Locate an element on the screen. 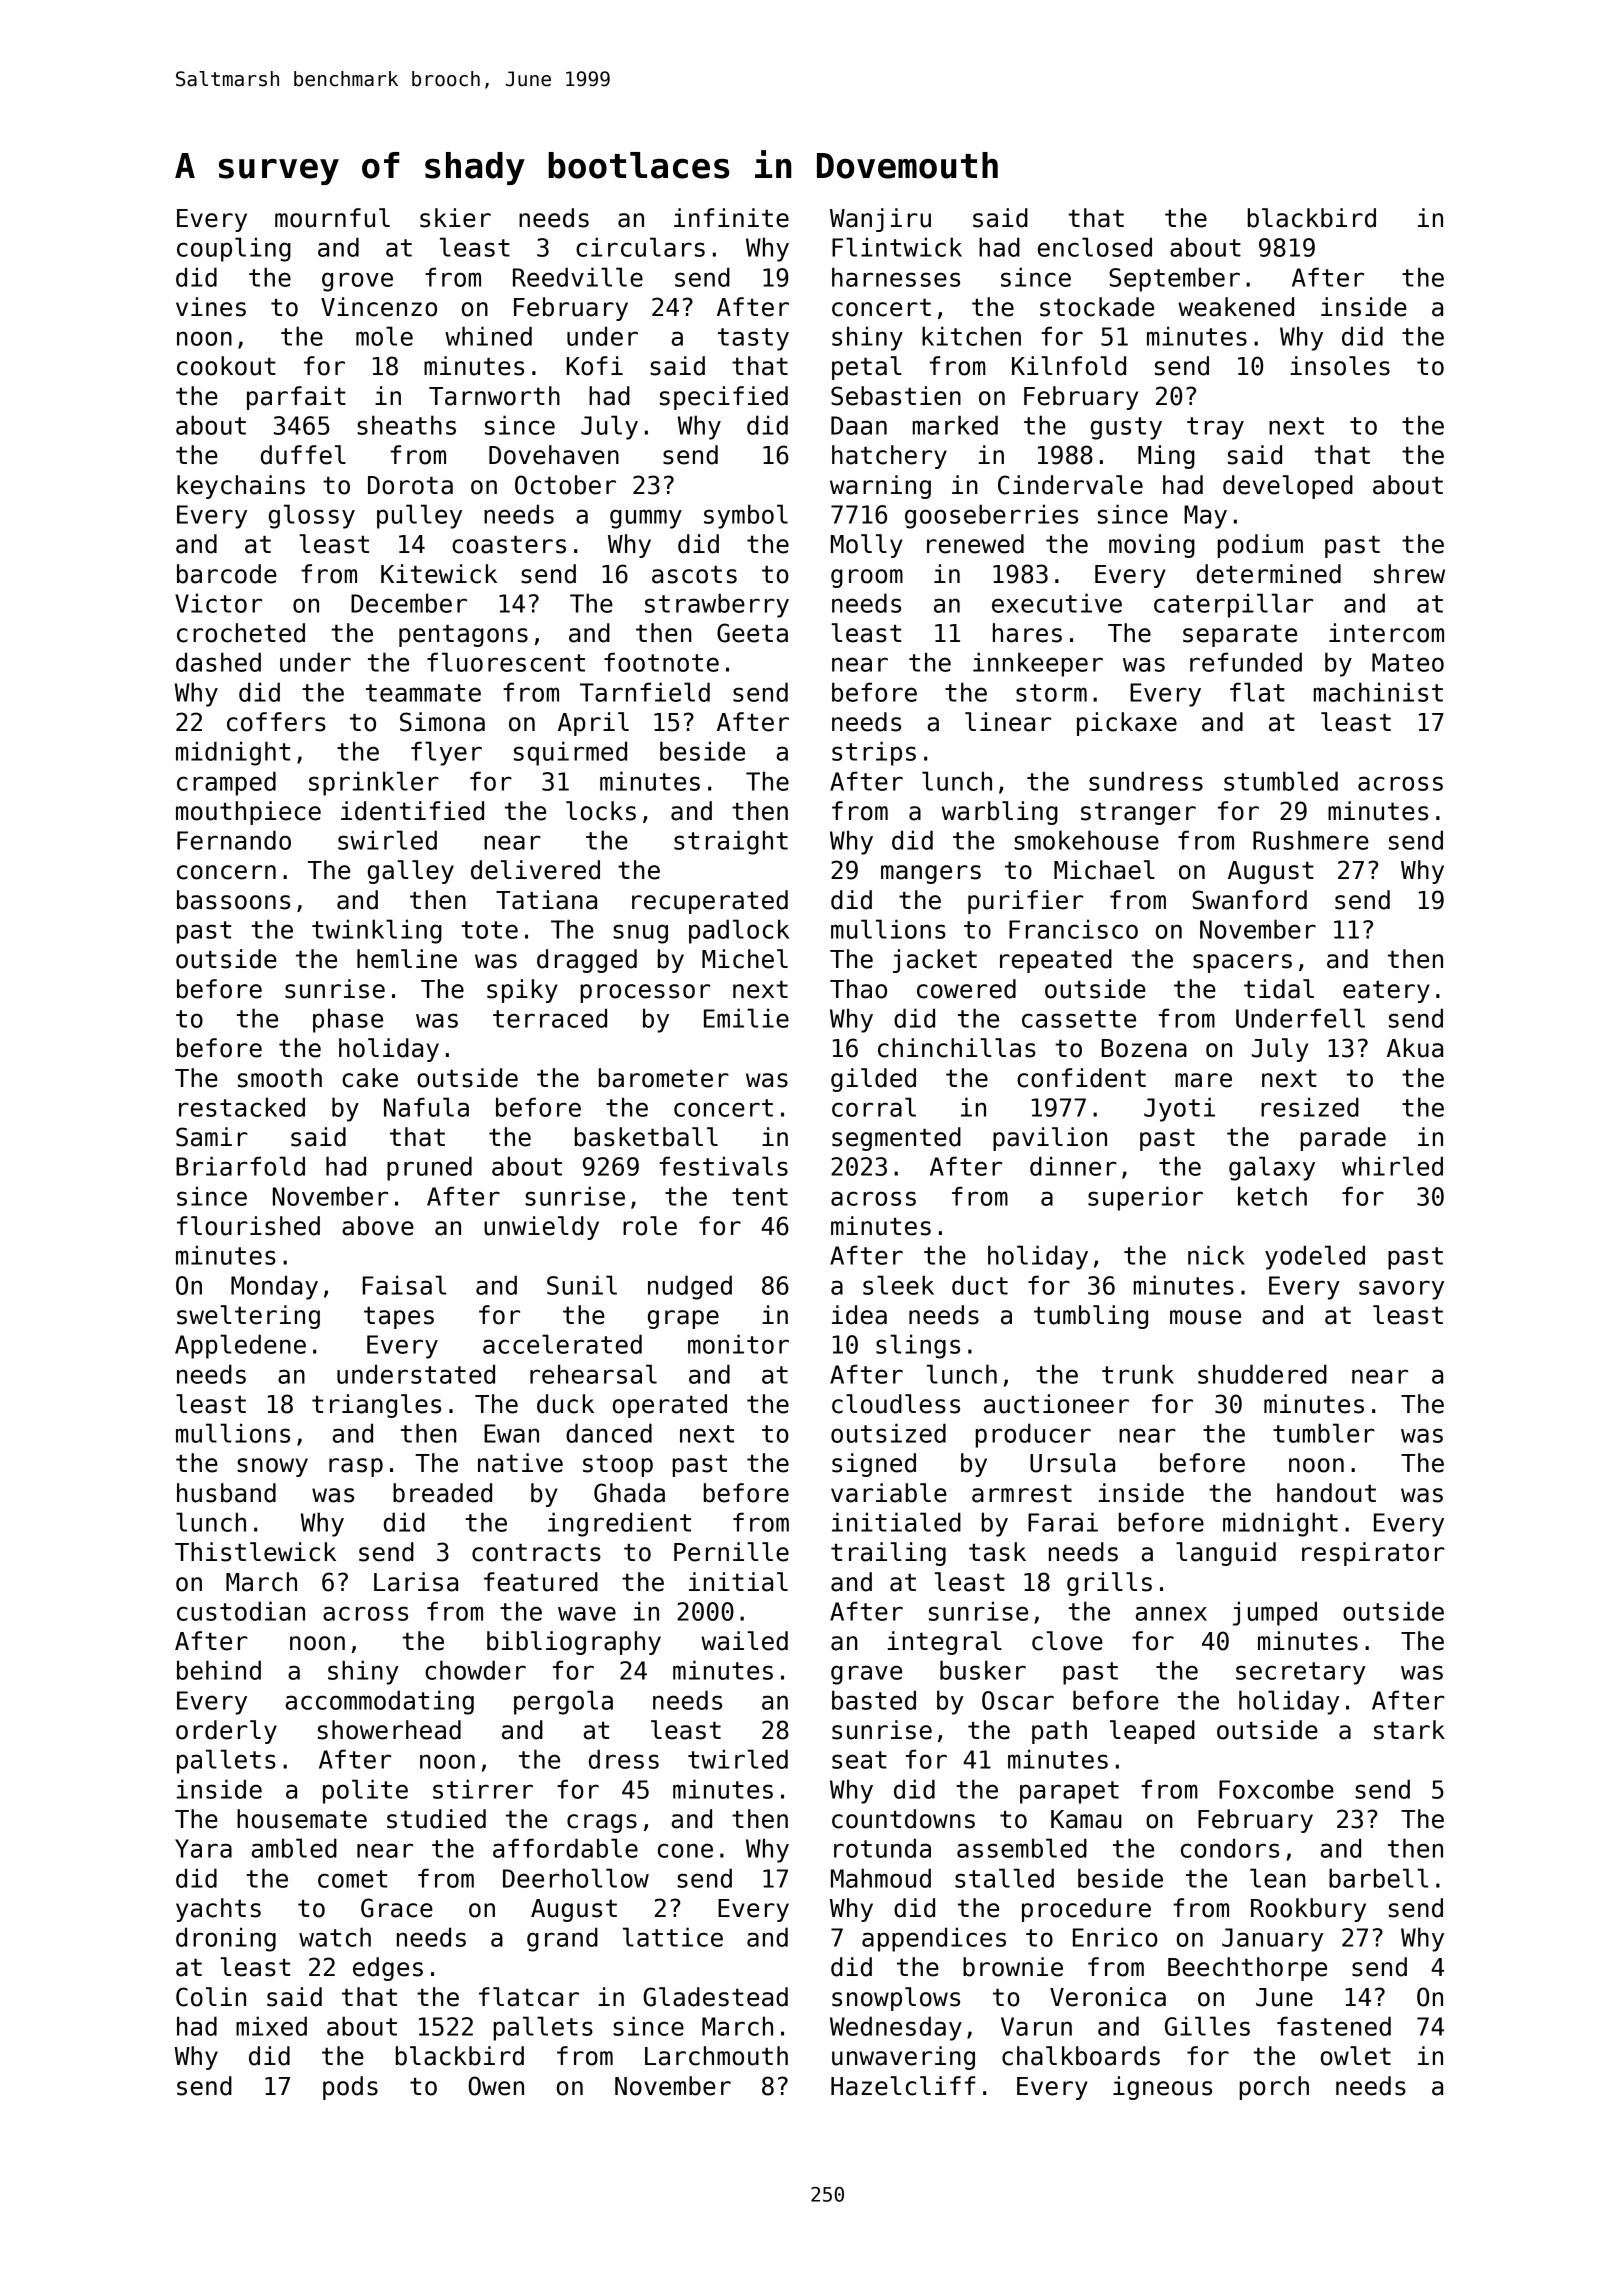 This screenshot has height=2292, width=1620. edges is located at coordinates (388, 1969).
